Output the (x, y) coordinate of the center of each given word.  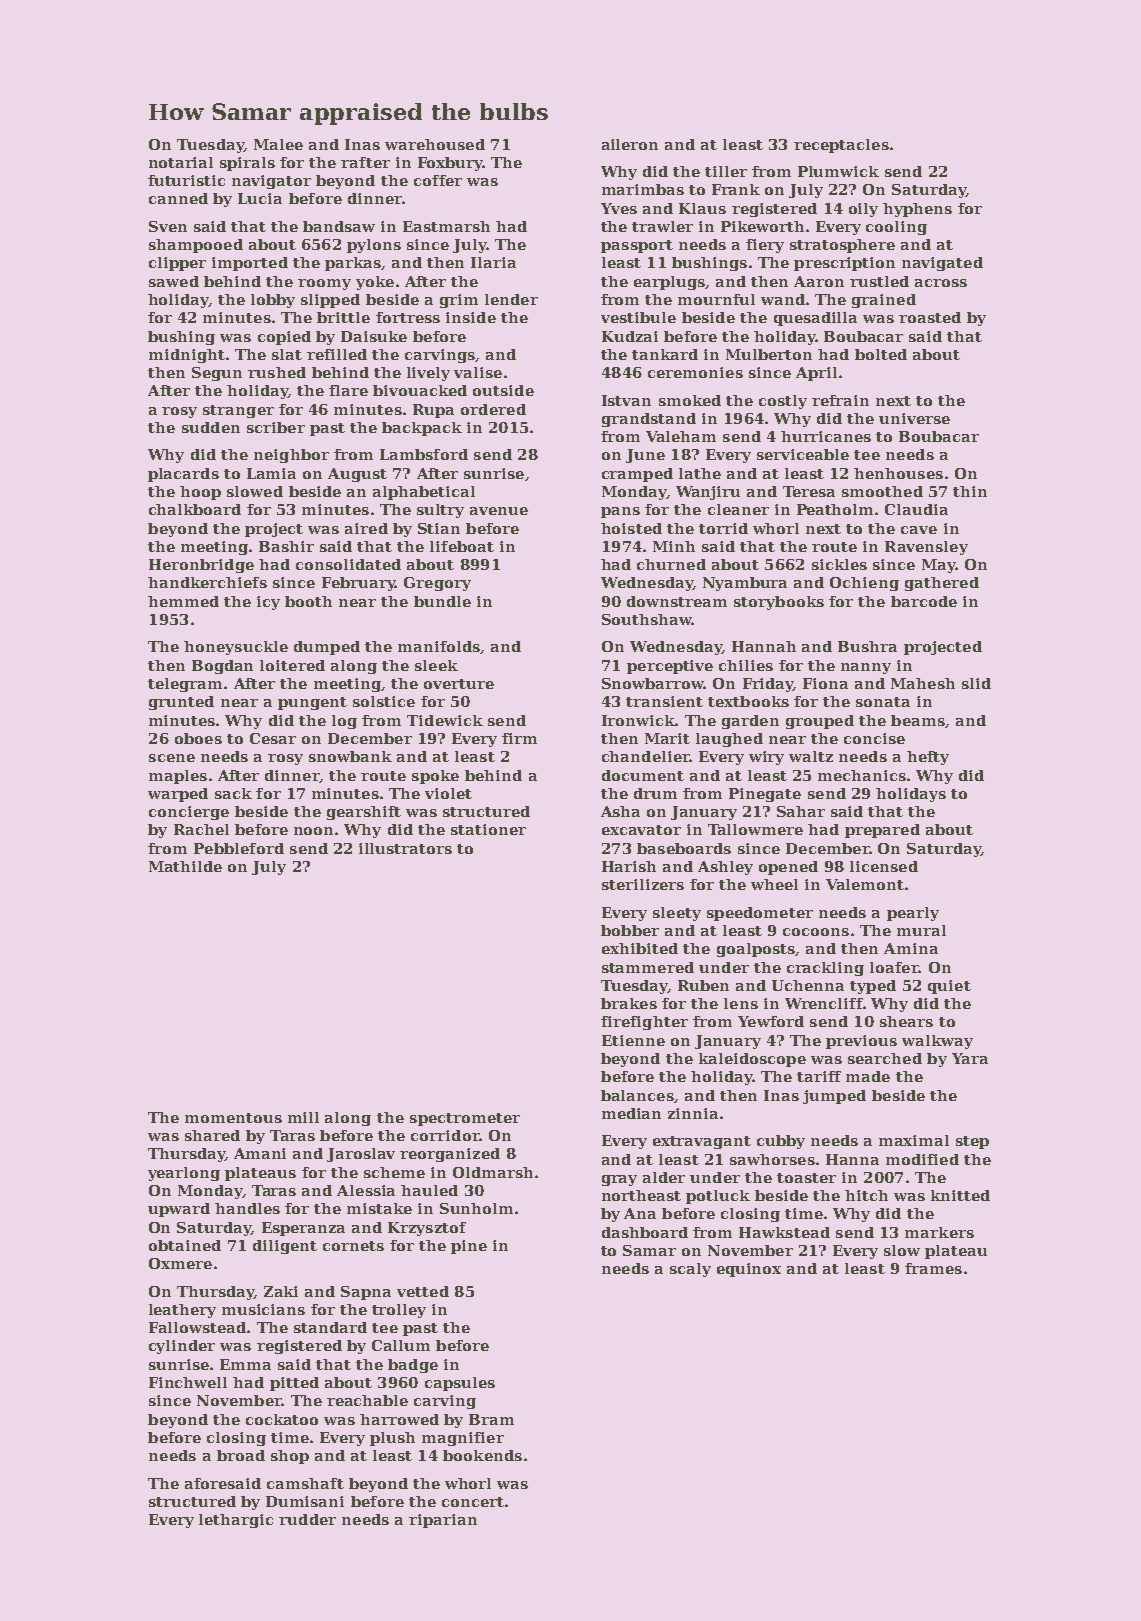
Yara (970, 1058)
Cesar (273, 738)
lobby (273, 301)
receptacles (841, 146)
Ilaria (493, 262)
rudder (307, 1519)
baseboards (684, 848)
